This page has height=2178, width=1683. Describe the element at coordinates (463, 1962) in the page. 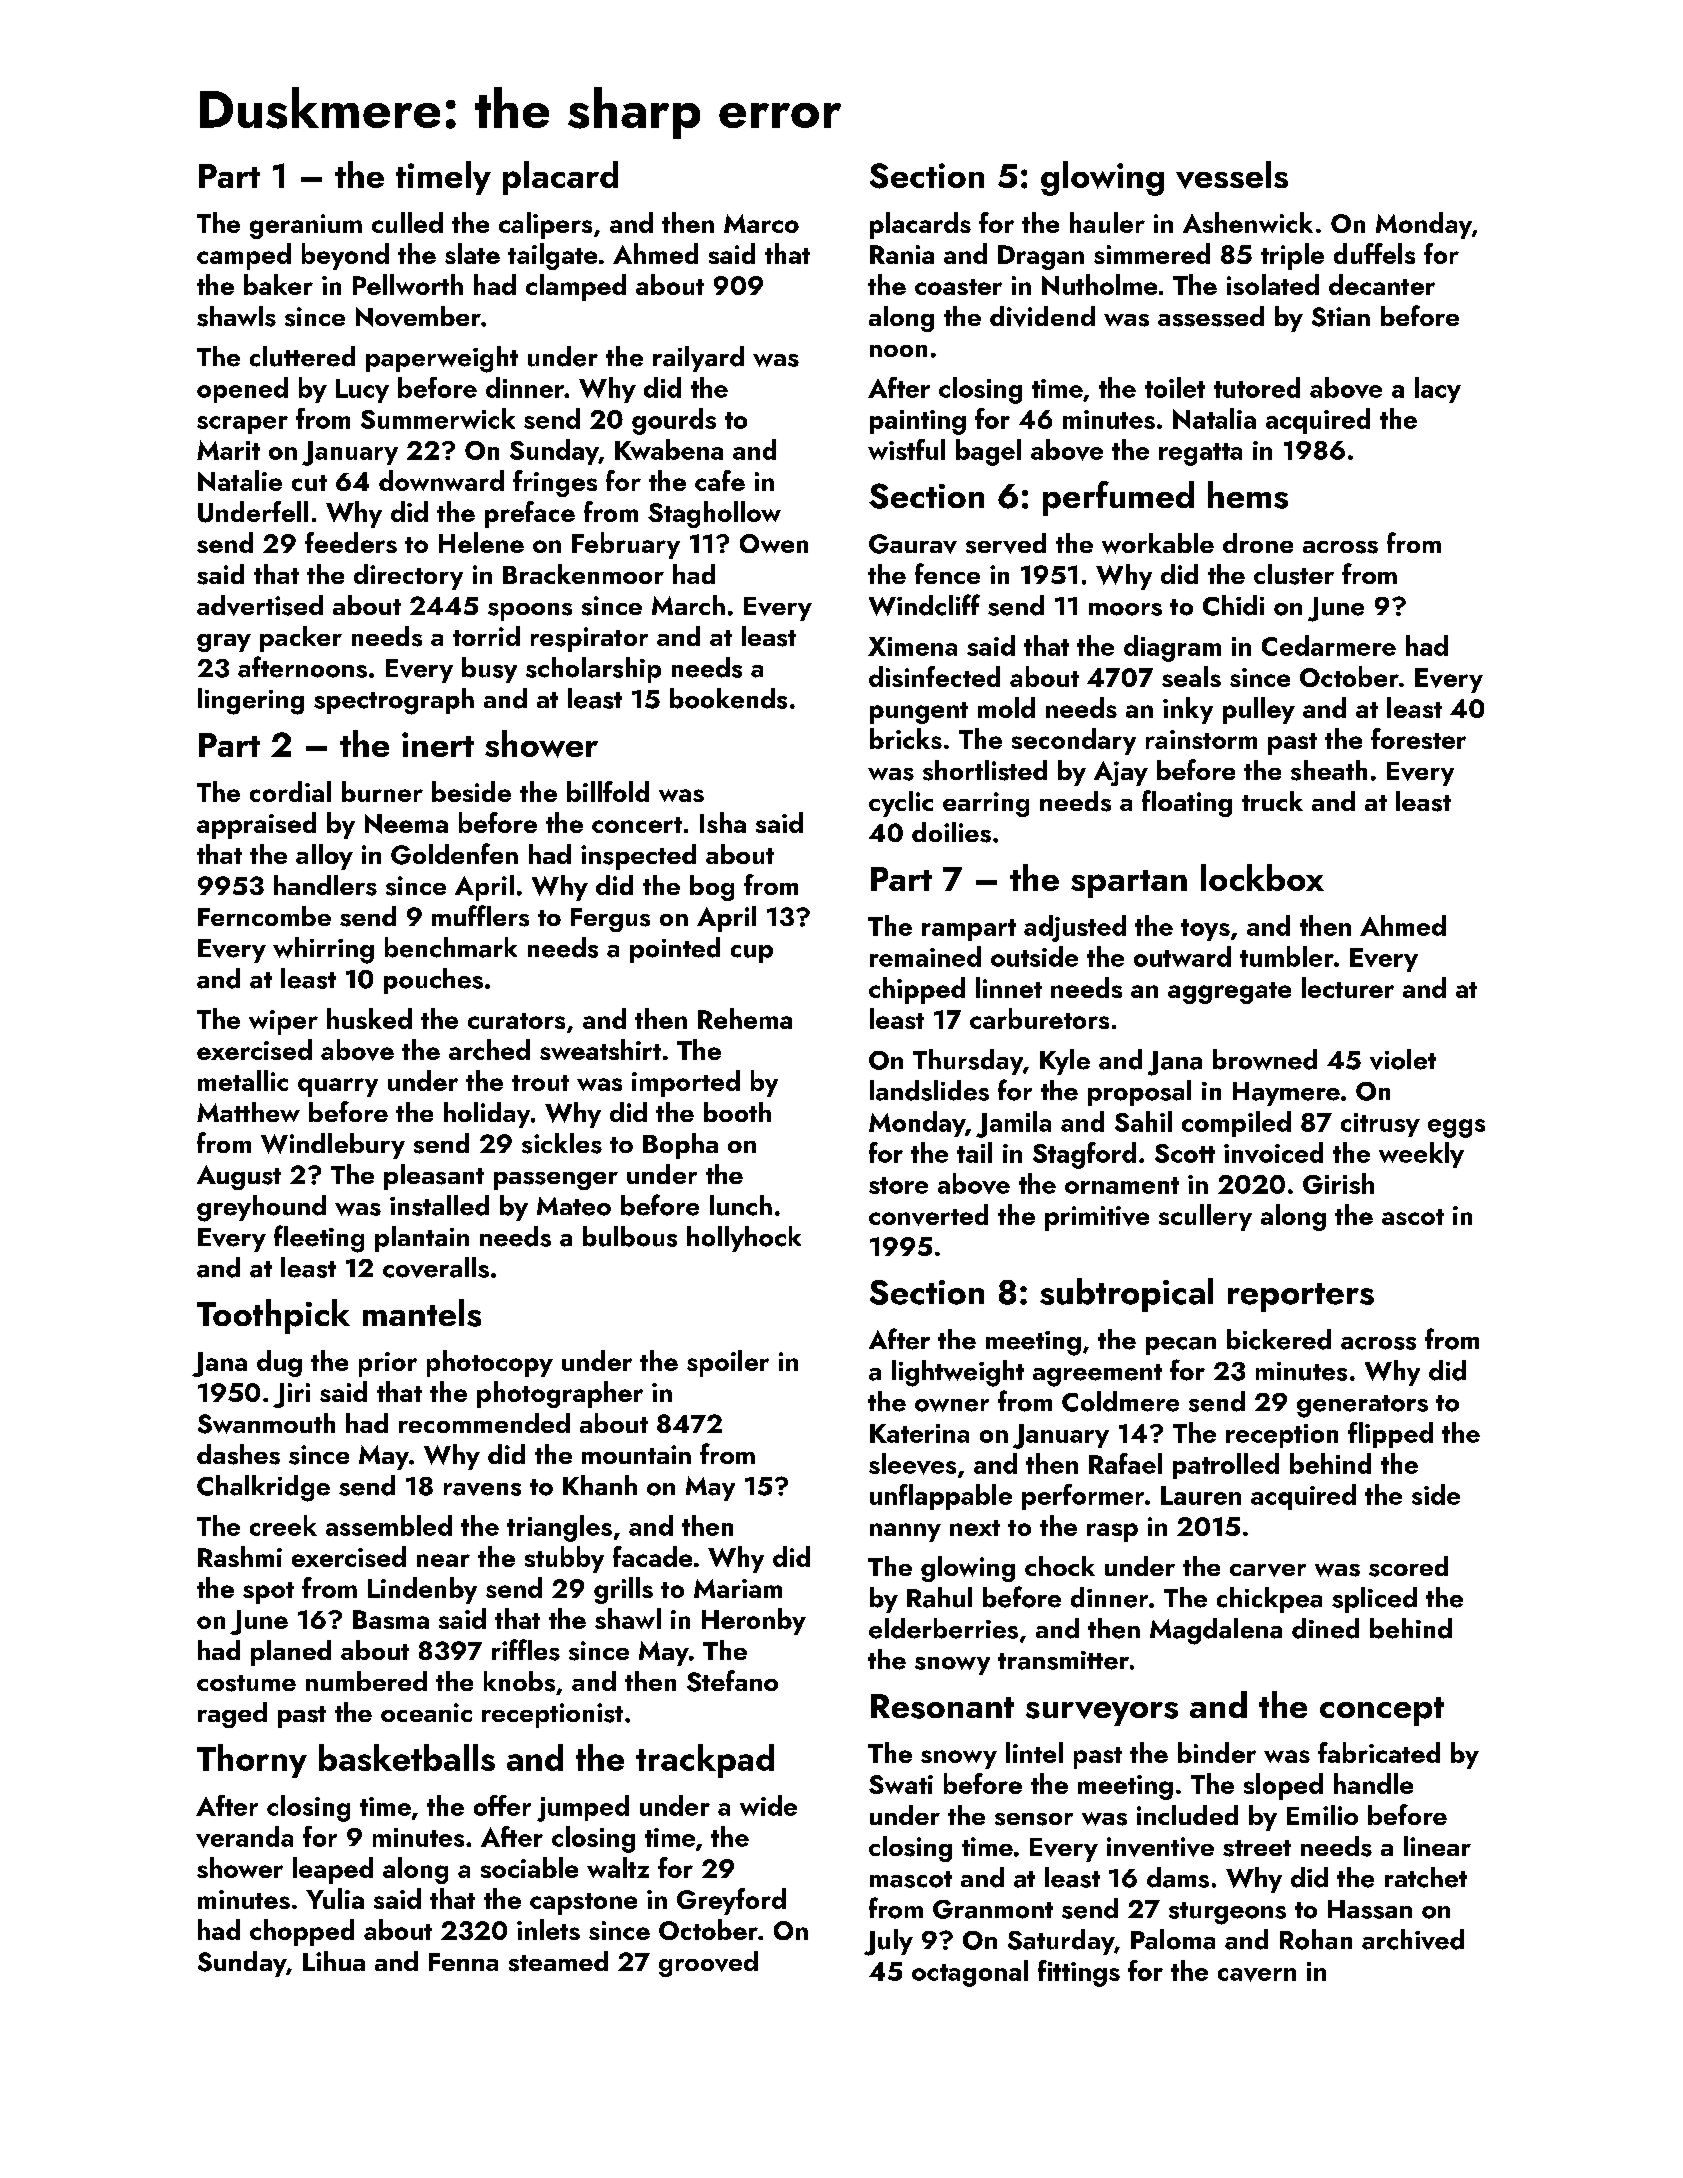

I see `Fenna` at that location.
